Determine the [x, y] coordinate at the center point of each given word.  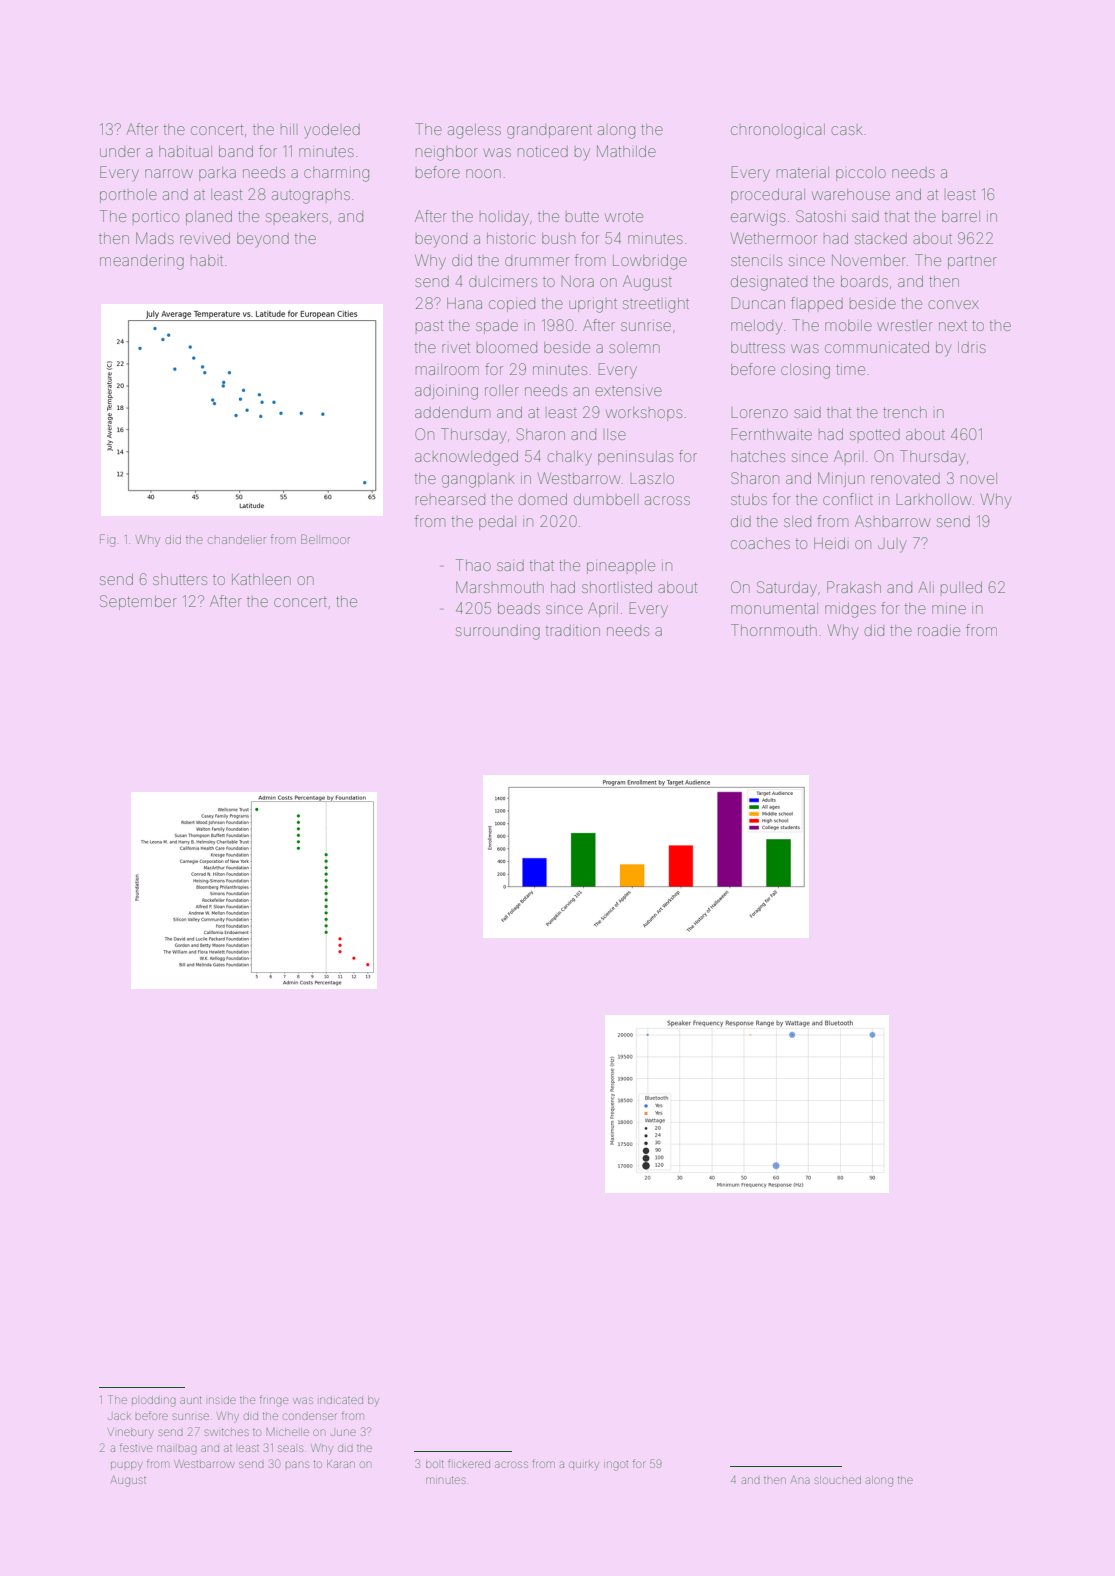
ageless [474, 131]
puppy [126, 1466]
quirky [584, 1466]
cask [846, 130]
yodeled [332, 131]
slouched [838, 1480]
